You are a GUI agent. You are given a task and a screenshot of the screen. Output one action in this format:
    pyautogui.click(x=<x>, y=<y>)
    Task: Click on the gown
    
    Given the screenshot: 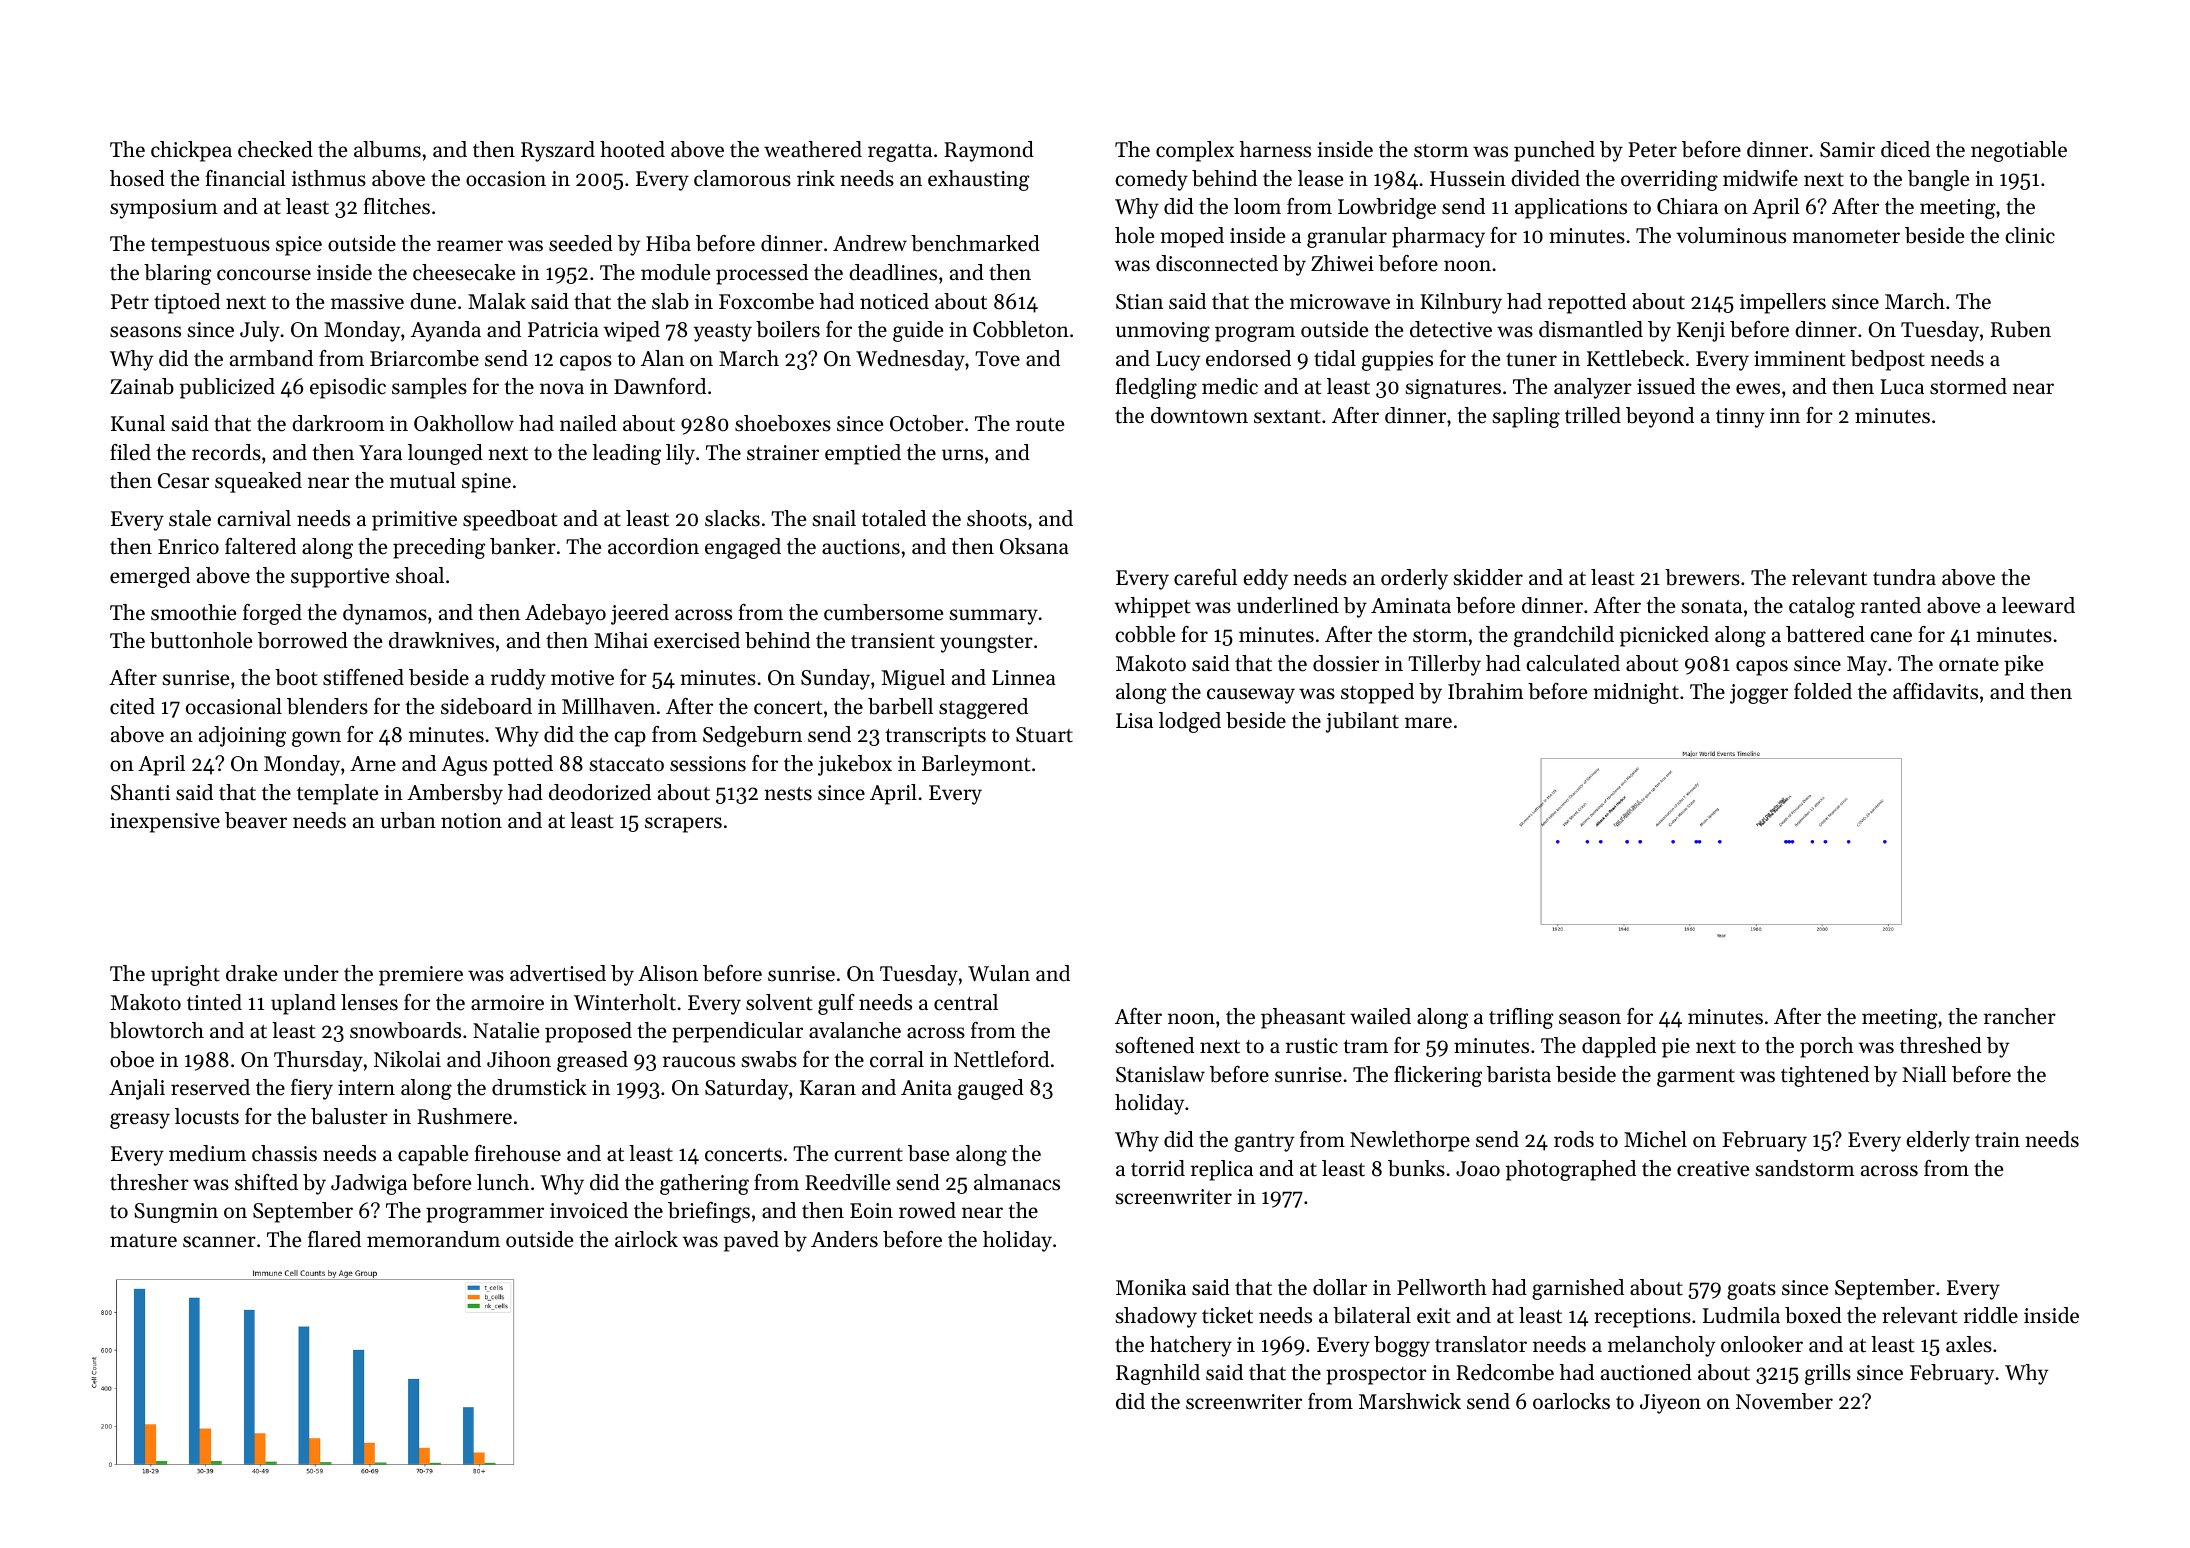 What is the action you would take?
    pyautogui.click(x=316, y=739)
